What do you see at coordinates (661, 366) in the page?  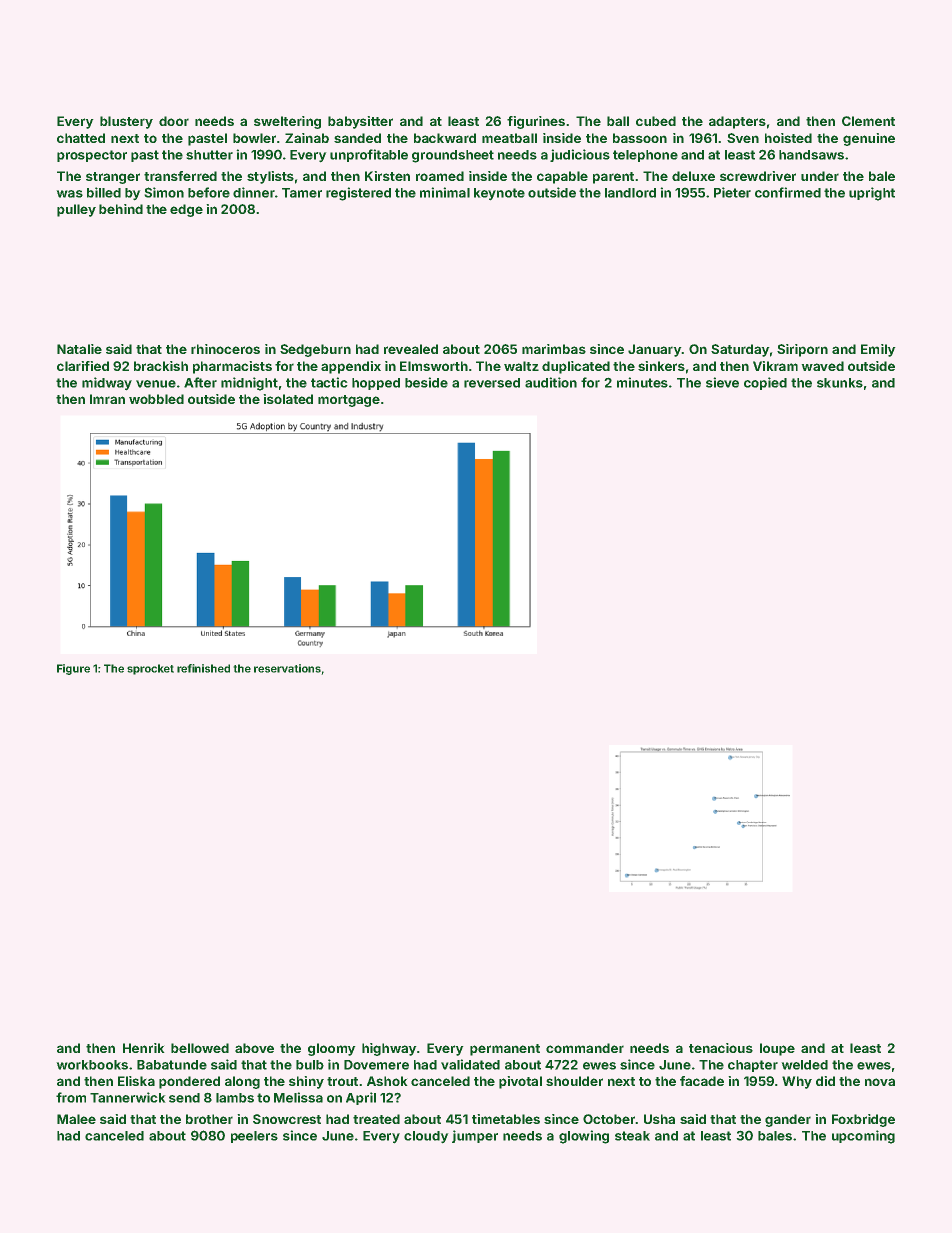 I see `sinkers` at bounding box center [661, 366].
